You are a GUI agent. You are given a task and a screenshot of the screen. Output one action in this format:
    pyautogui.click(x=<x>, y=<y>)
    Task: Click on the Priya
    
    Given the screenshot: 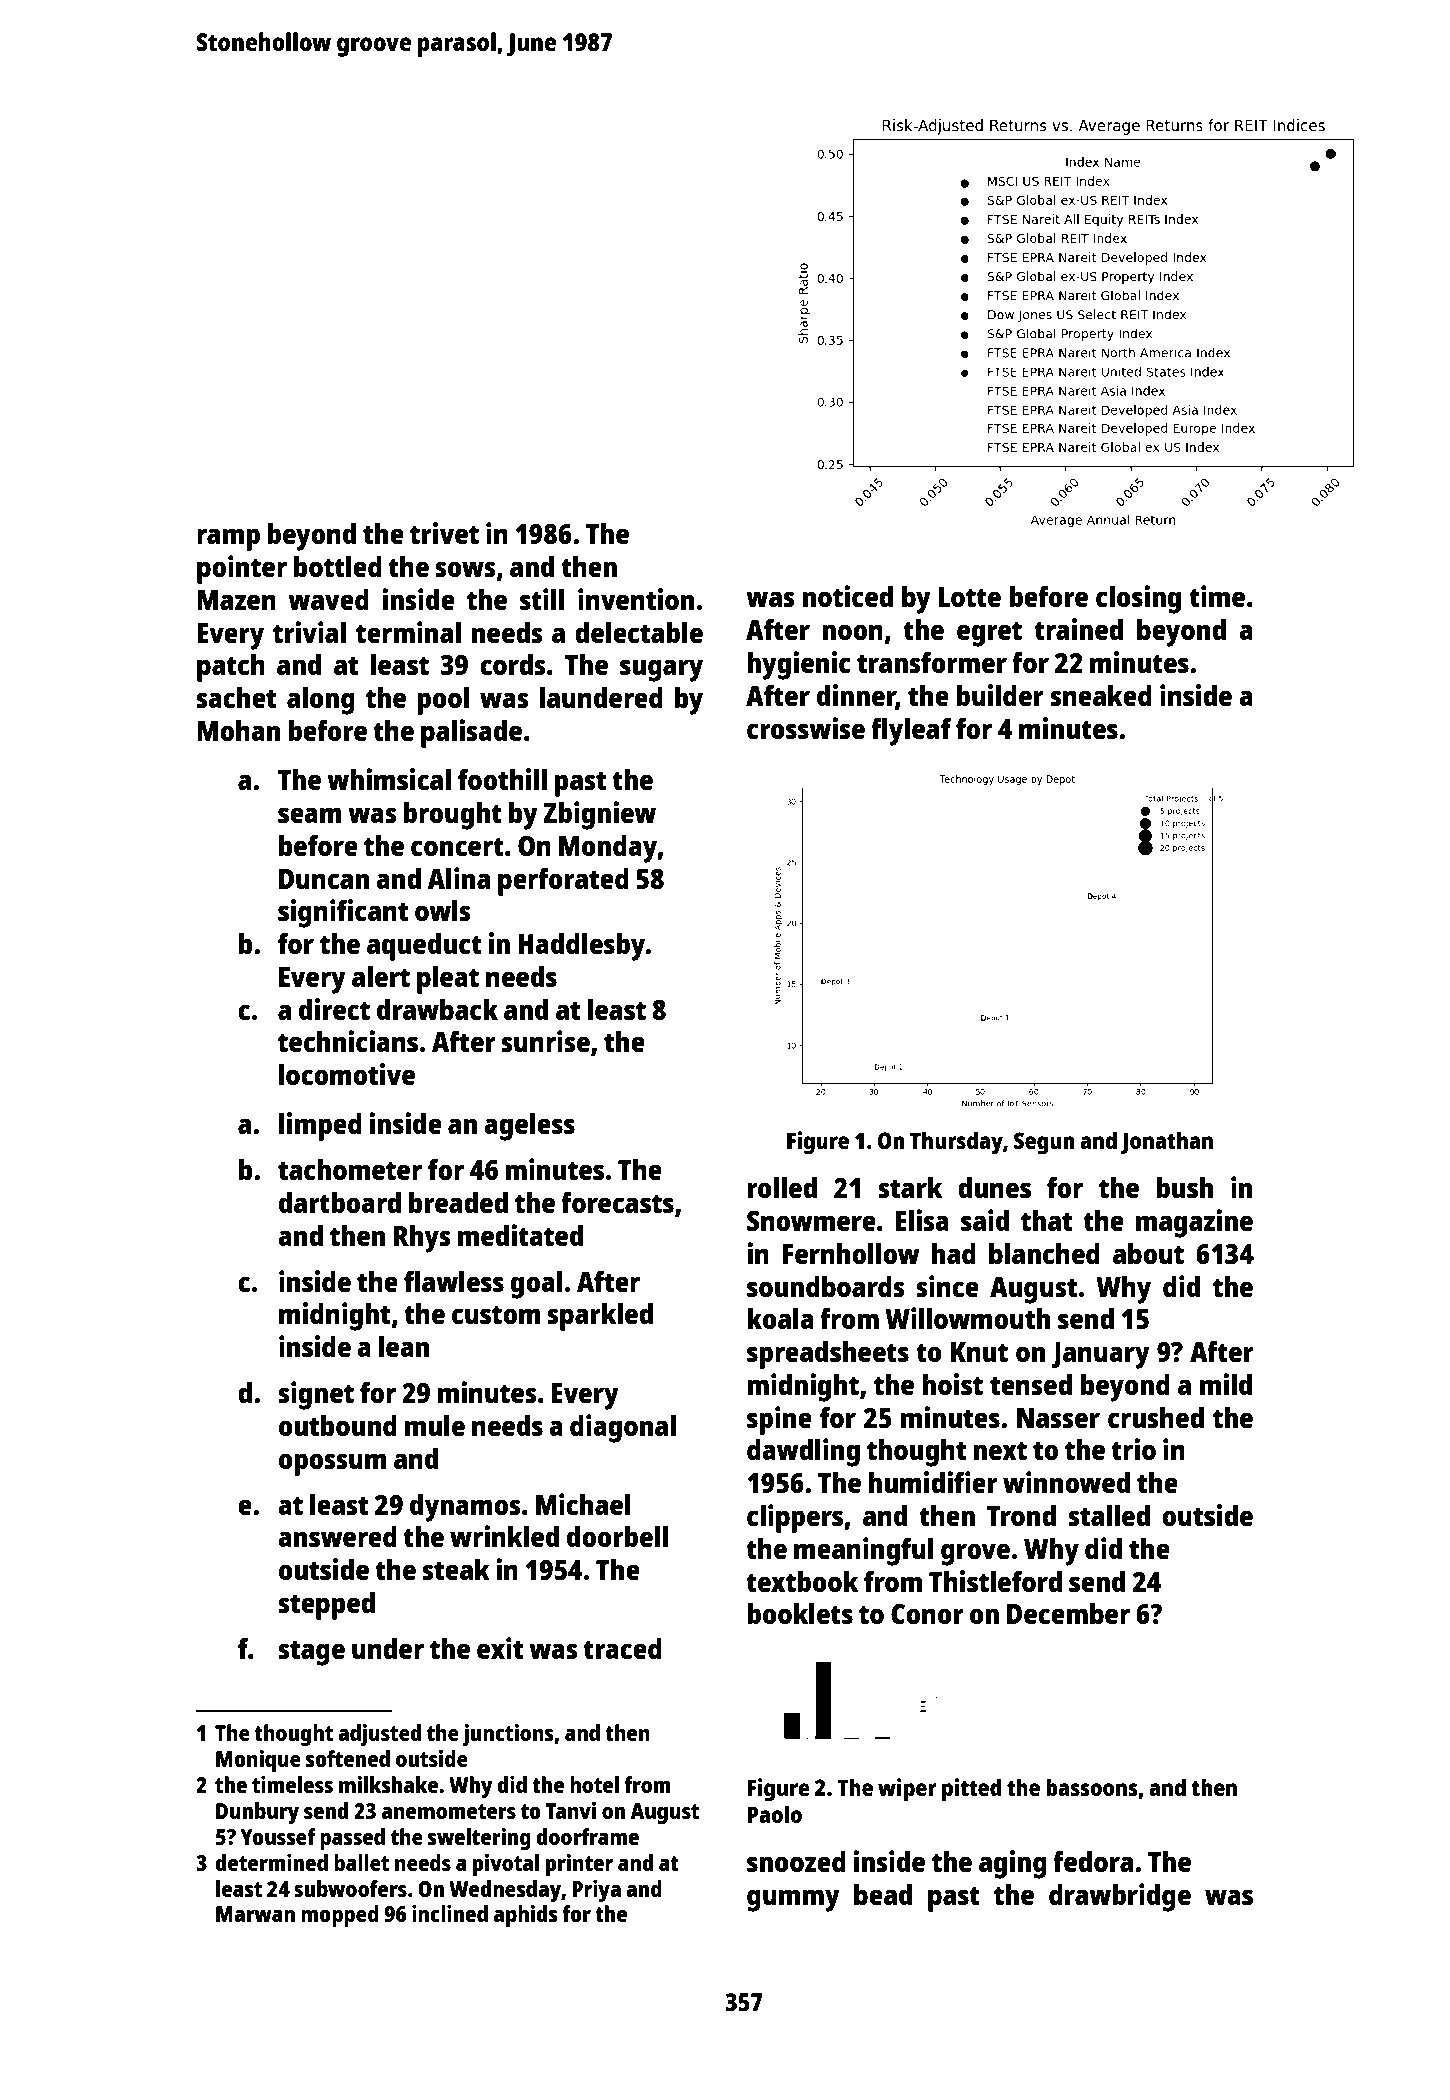 What is the action you would take?
    pyautogui.click(x=596, y=1891)
